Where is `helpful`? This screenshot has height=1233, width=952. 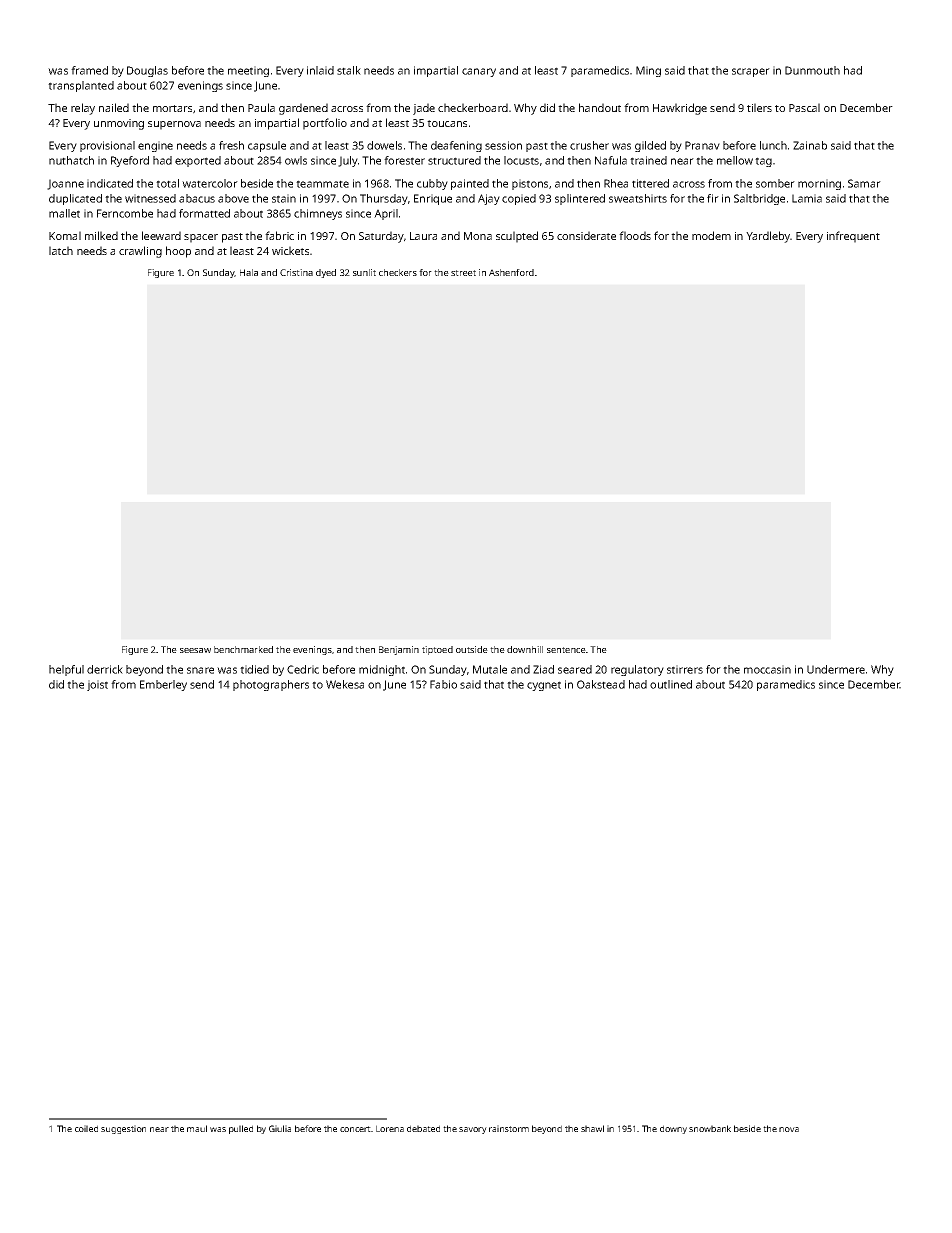
helpful is located at coordinates (66, 670).
